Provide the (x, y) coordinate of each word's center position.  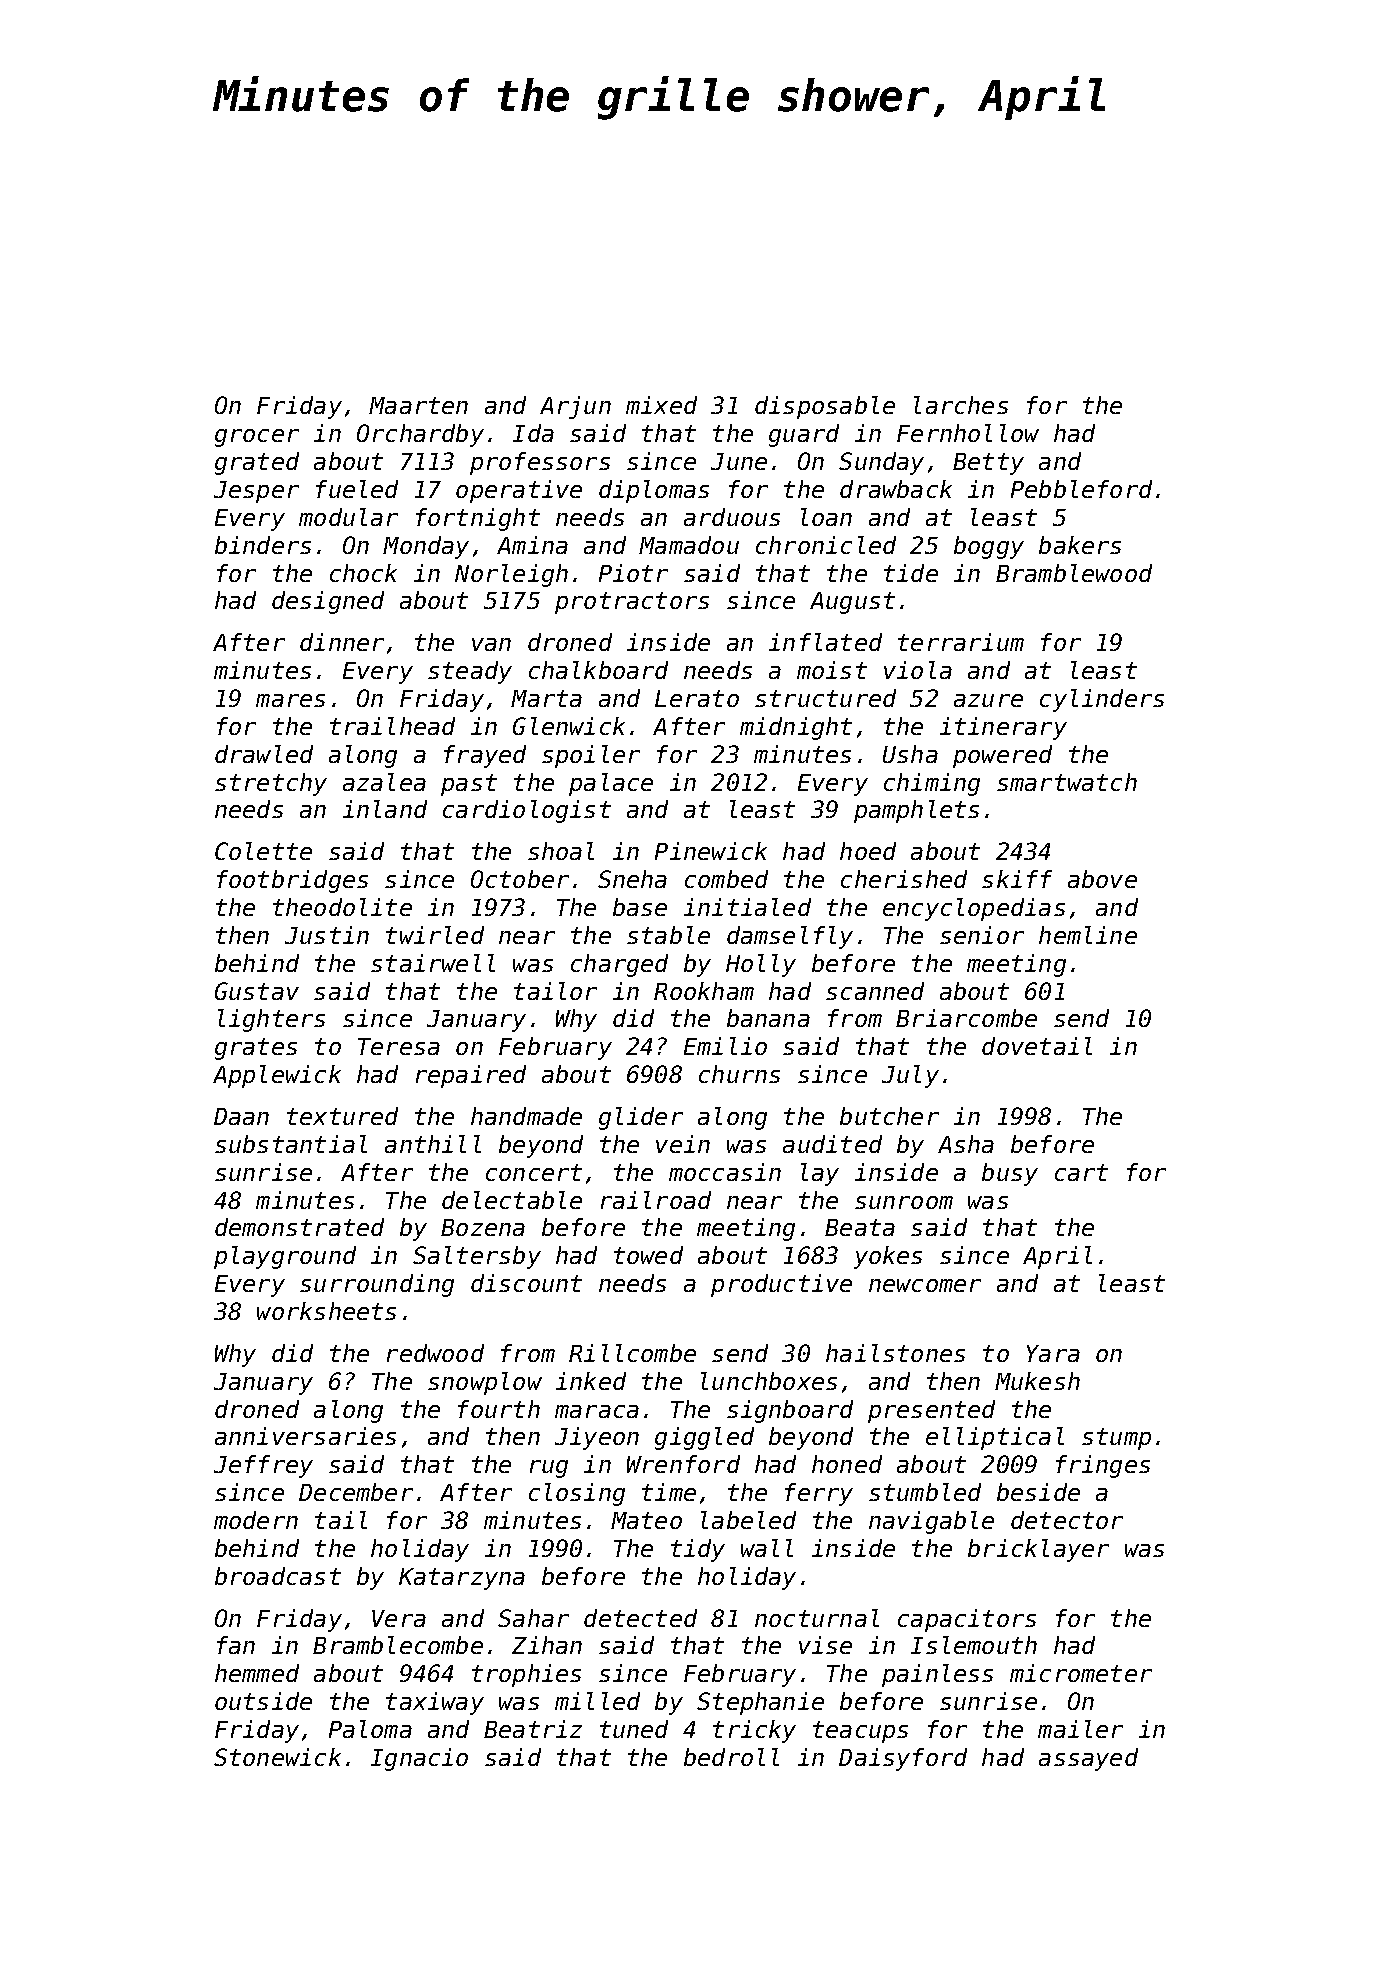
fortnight (478, 519)
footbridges (292, 881)
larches (961, 405)
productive (781, 1285)
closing (577, 1494)
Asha (966, 1144)
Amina (532, 545)
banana (768, 1018)
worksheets (326, 1311)
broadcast (278, 1576)
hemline (1088, 935)
